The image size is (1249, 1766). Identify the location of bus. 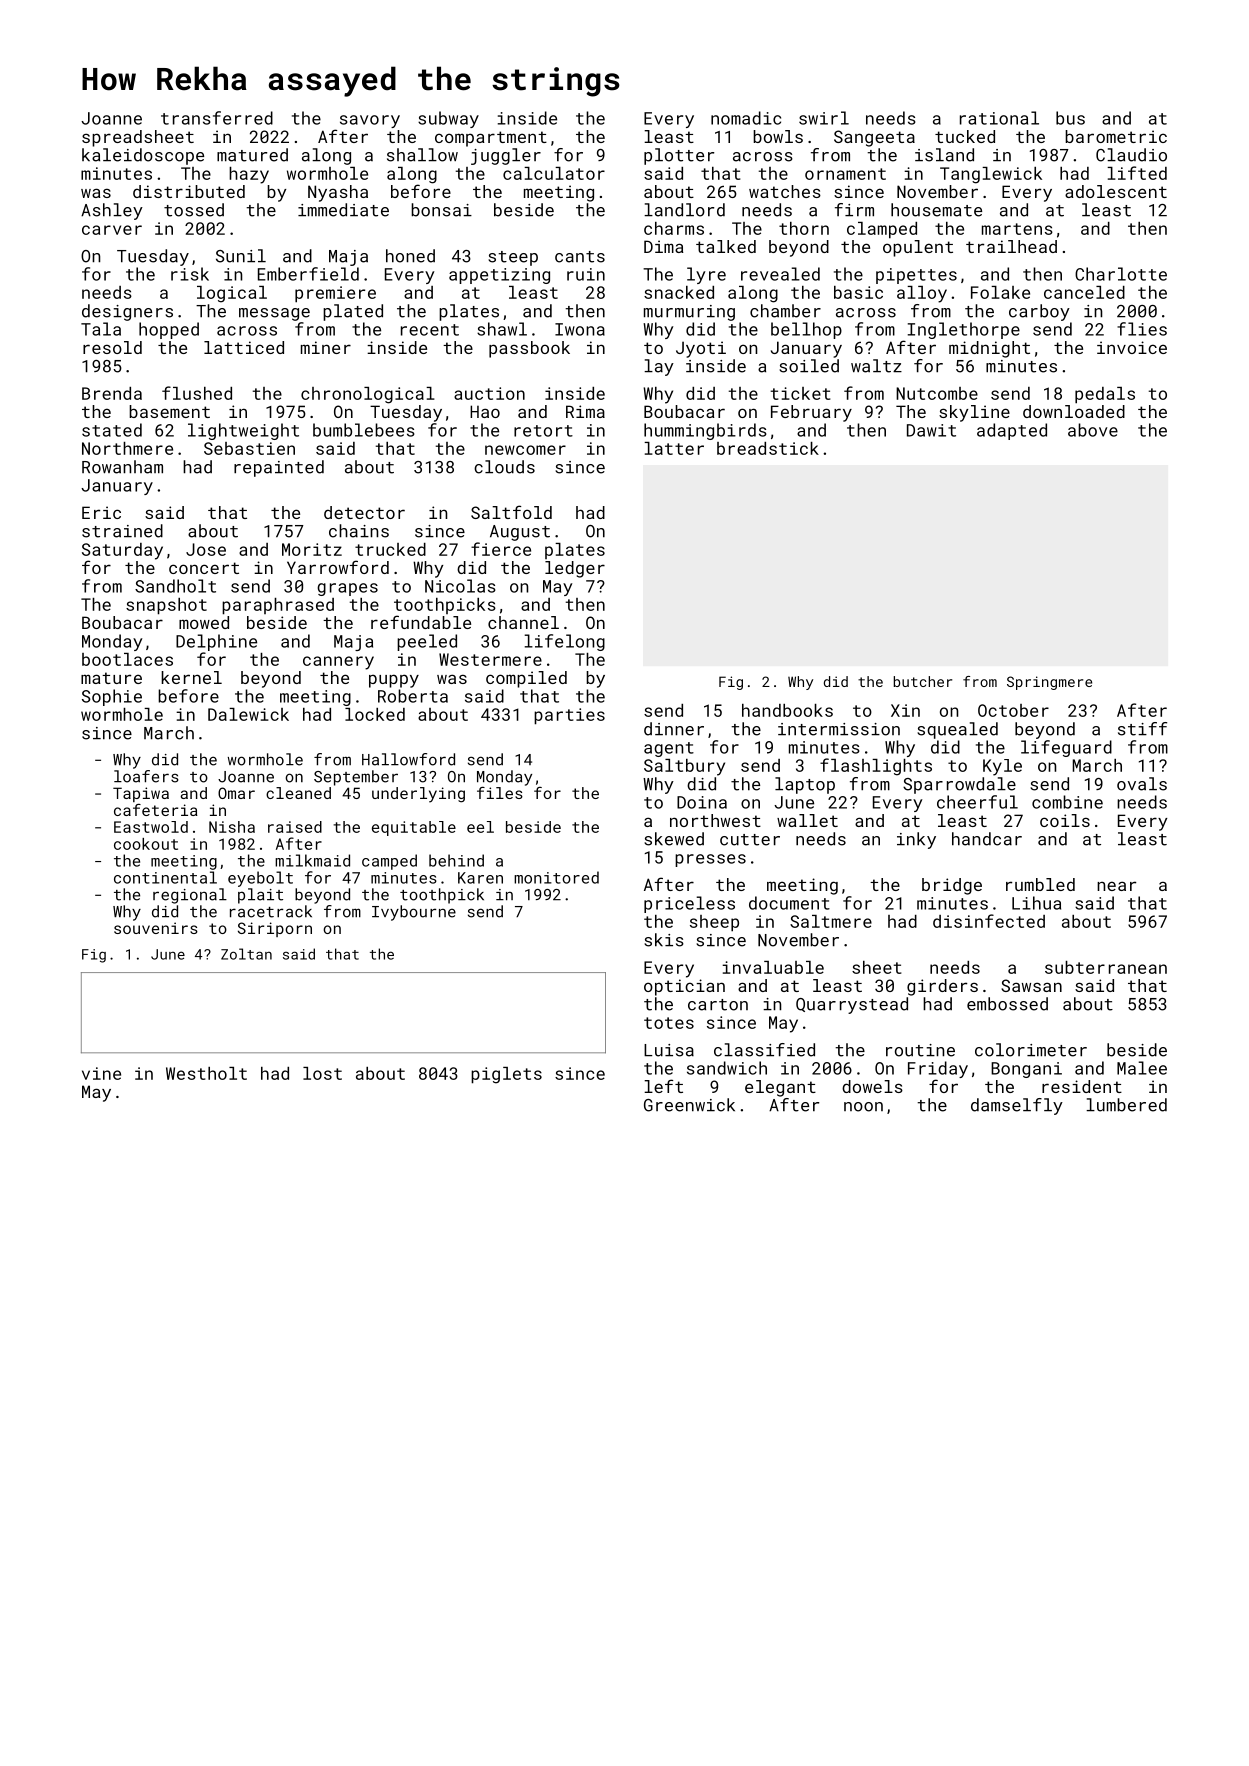
(1070, 118).
